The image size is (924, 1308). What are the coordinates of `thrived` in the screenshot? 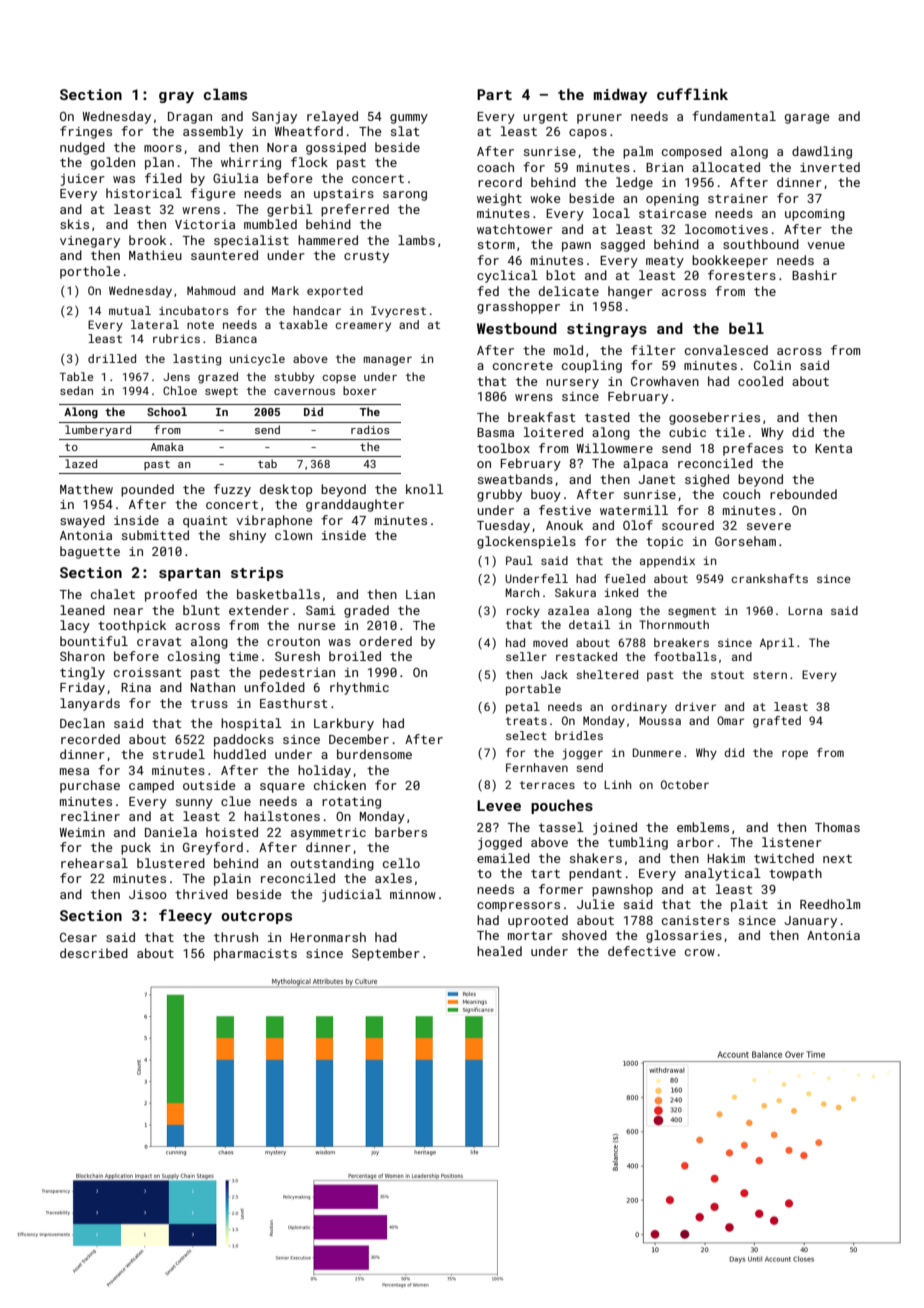 It's located at (201, 894).
